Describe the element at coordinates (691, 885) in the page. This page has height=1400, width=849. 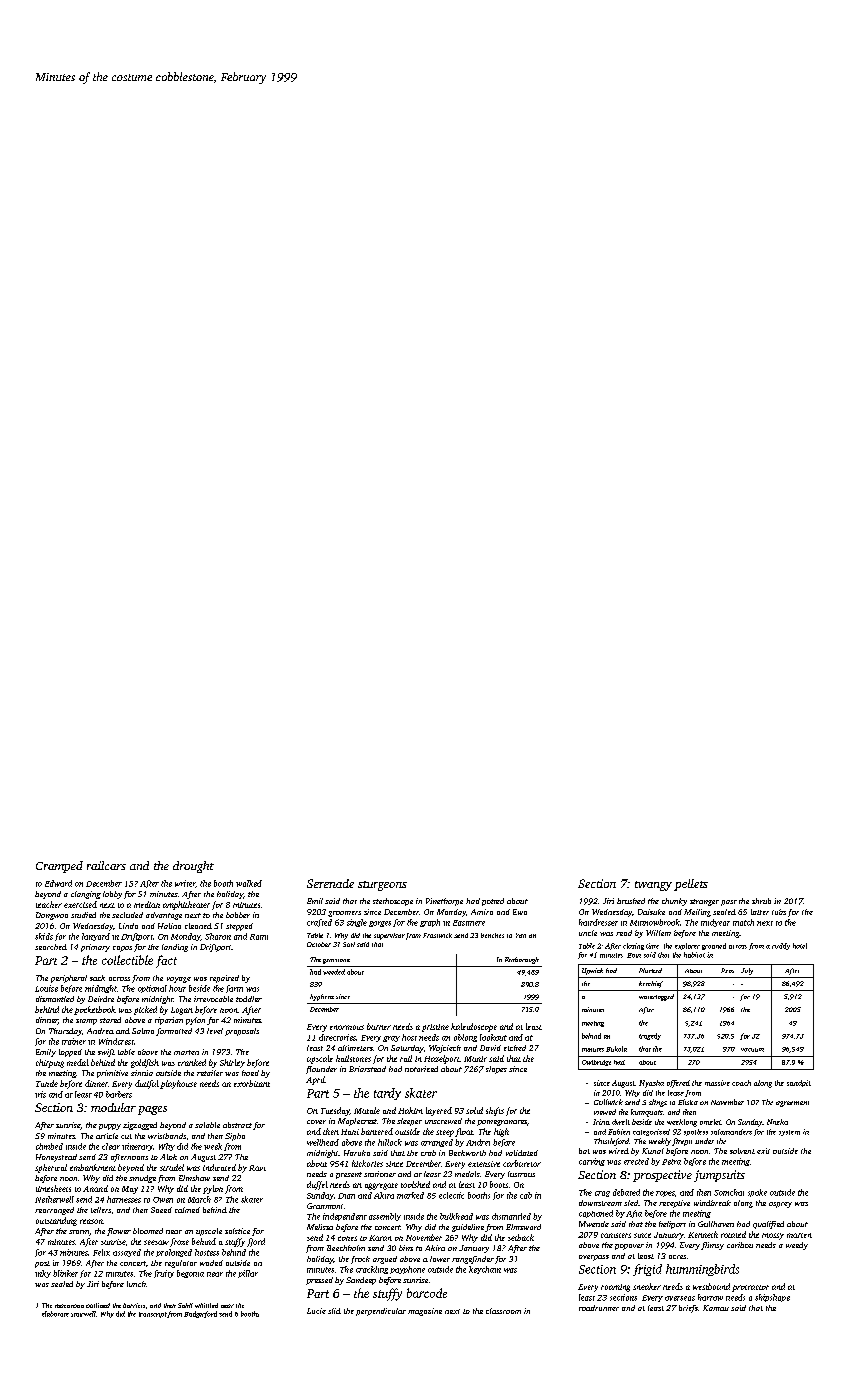
I see `pellets` at that location.
